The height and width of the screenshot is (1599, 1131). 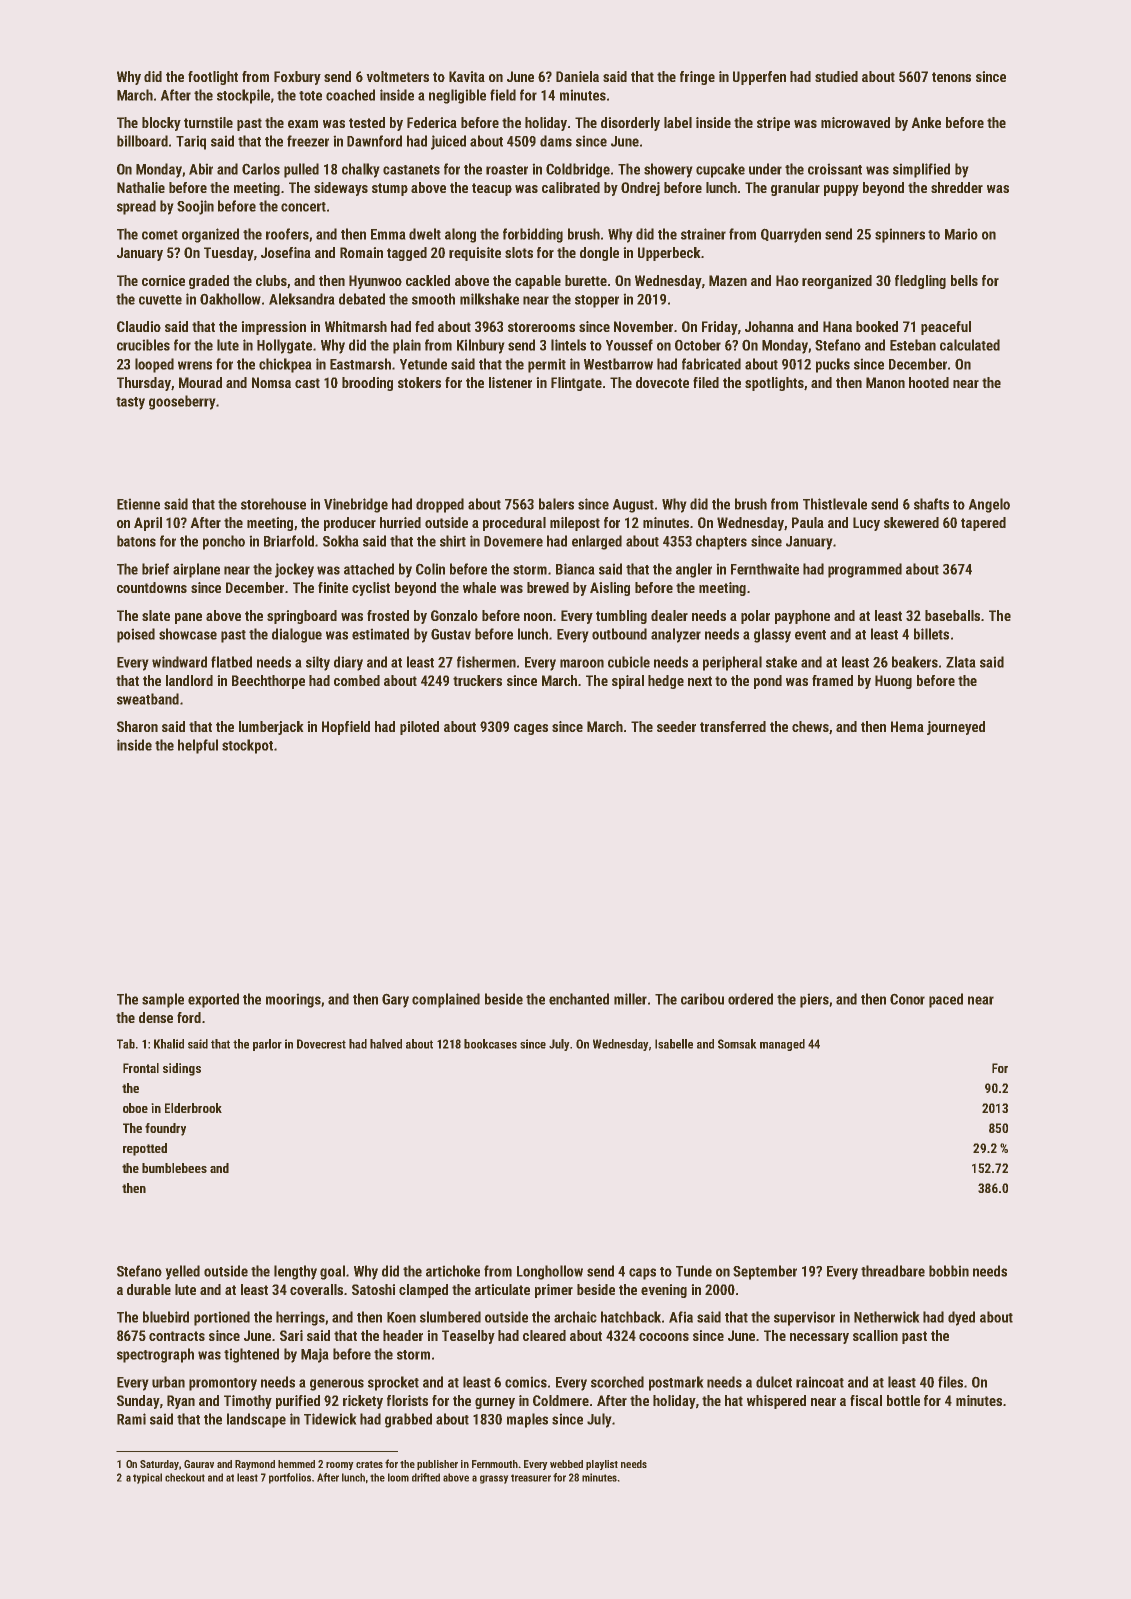 What do you see at coordinates (213, 78) in the screenshot?
I see `footlight` at bounding box center [213, 78].
